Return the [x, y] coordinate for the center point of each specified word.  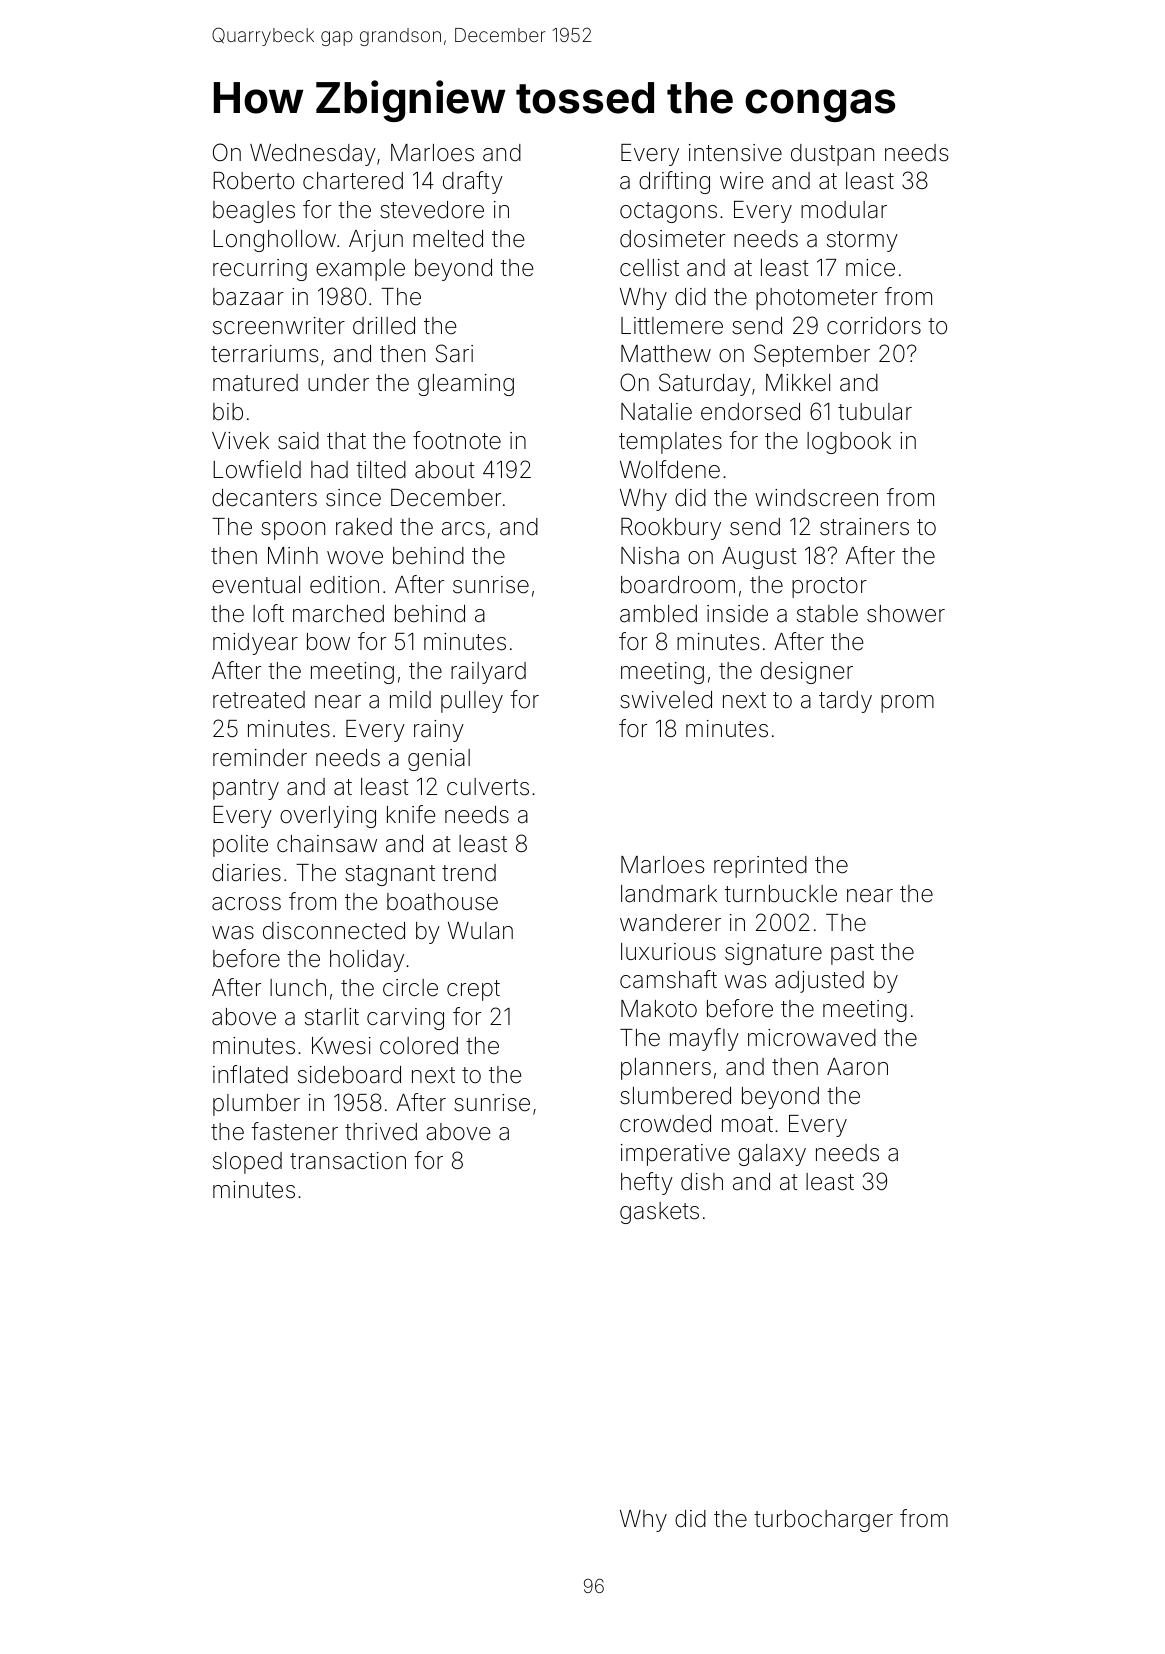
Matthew [666, 354]
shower [906, 614]
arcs [463, 529]
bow [328, 642]
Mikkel [798, 383]
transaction [348, 1161]
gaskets [659, 1213]
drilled [384, 326]
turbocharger [823, 1521]
